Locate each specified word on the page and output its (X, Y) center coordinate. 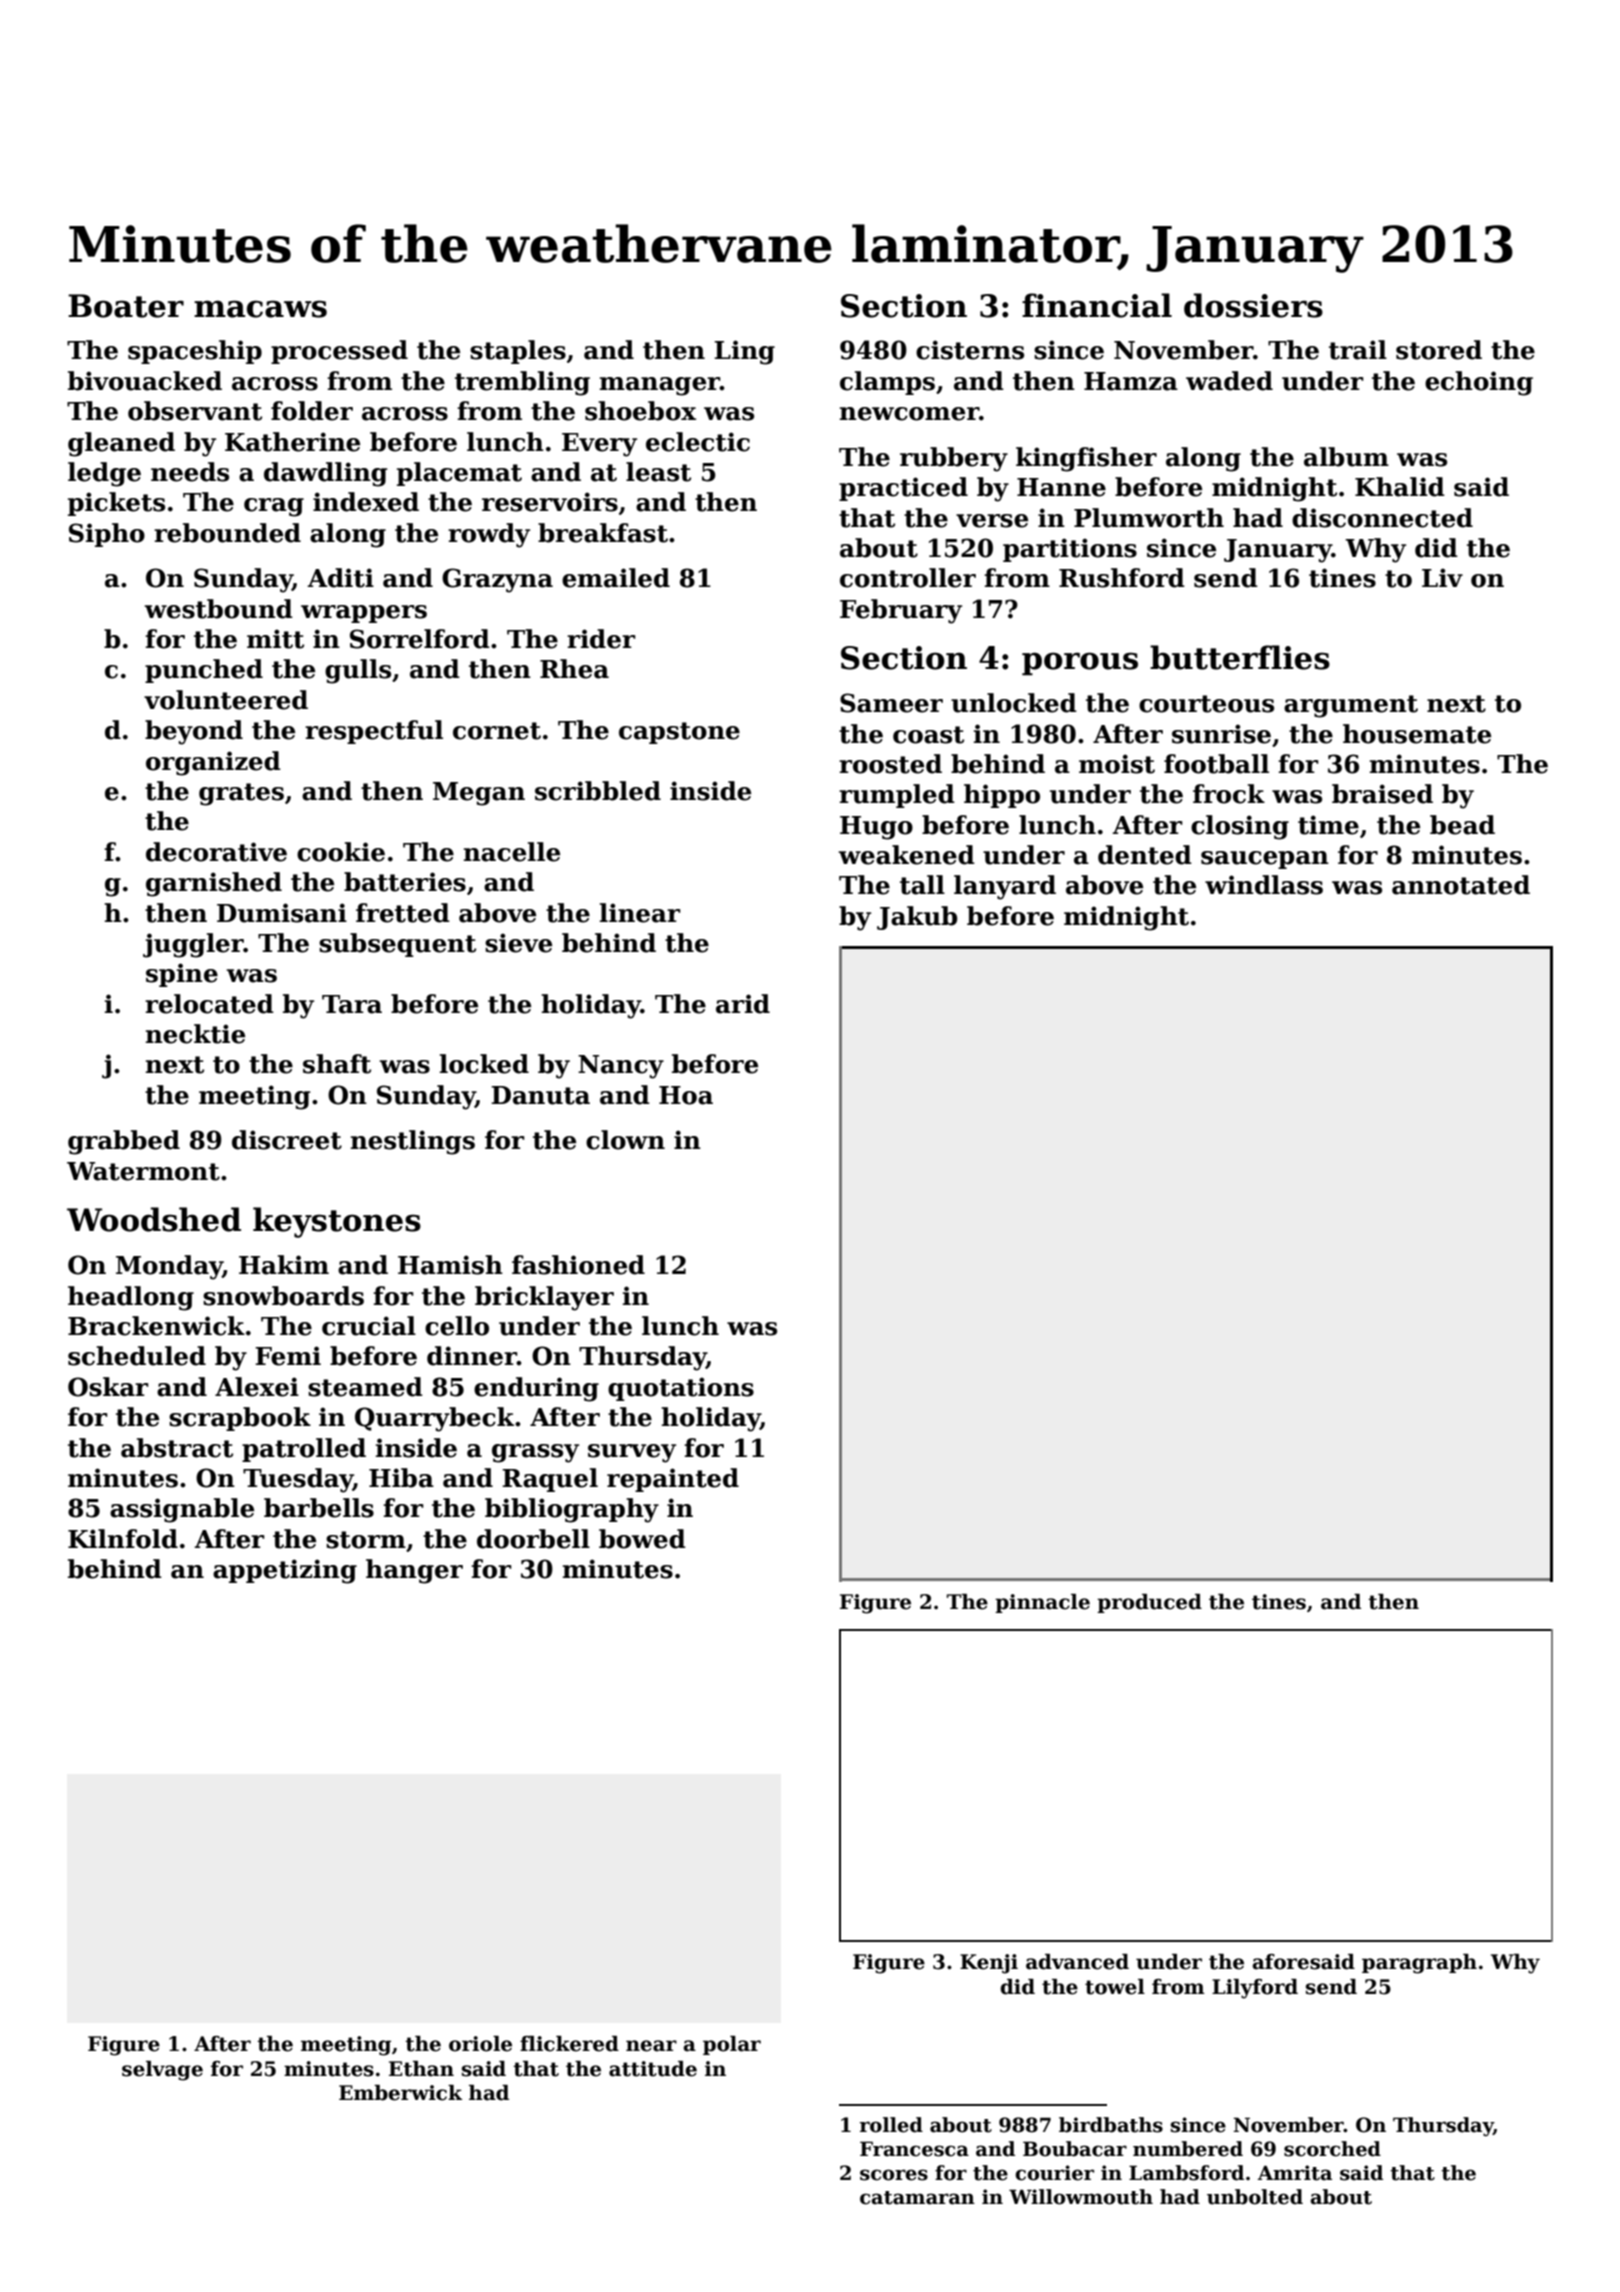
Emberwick (400, 2093)
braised (1382, 794)
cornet (497, 731)
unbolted (1255, 2197)
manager (659, 386)
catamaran (917, 2198)
